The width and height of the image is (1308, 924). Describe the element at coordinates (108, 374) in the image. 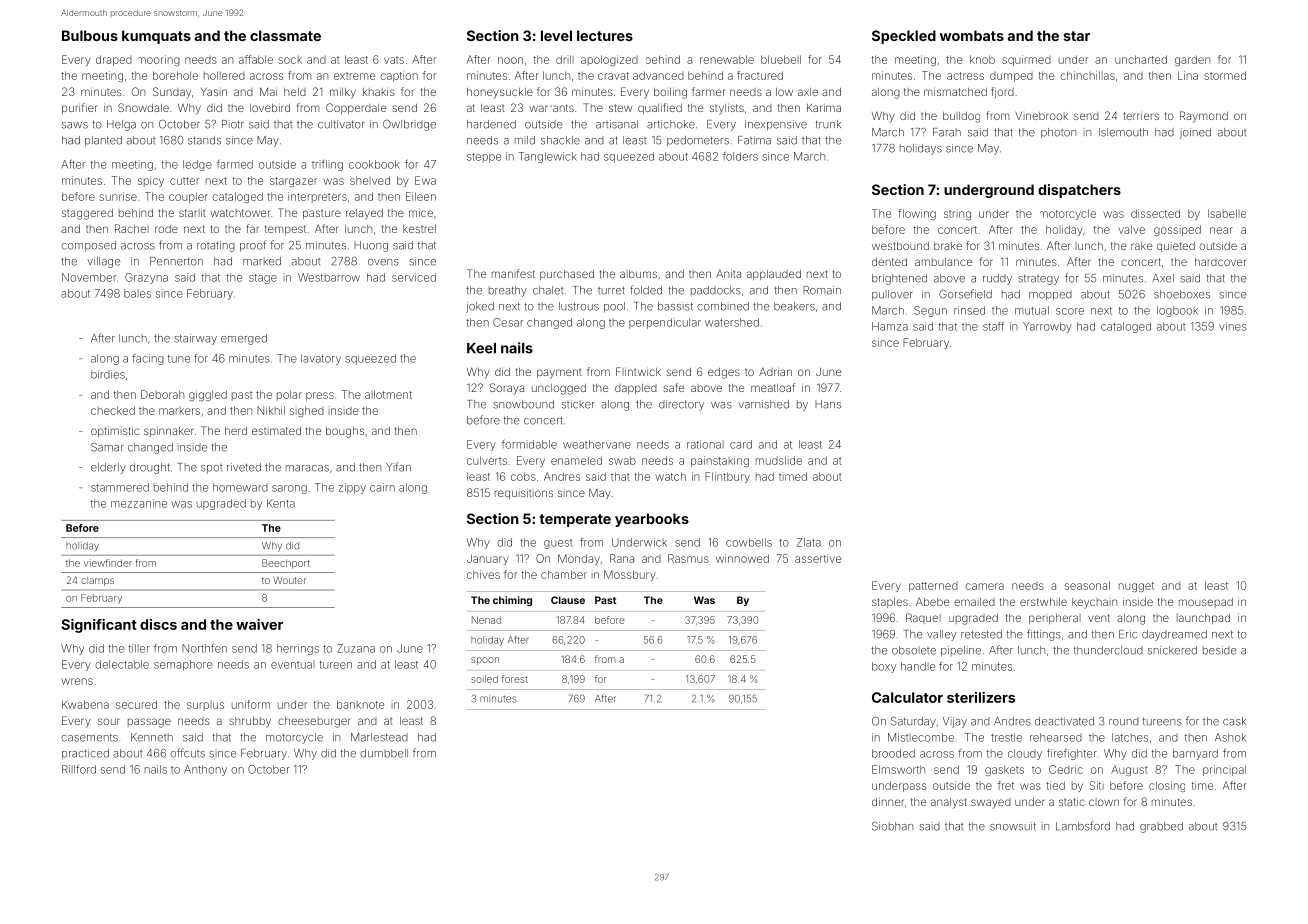

I see `birdies` at that location.
